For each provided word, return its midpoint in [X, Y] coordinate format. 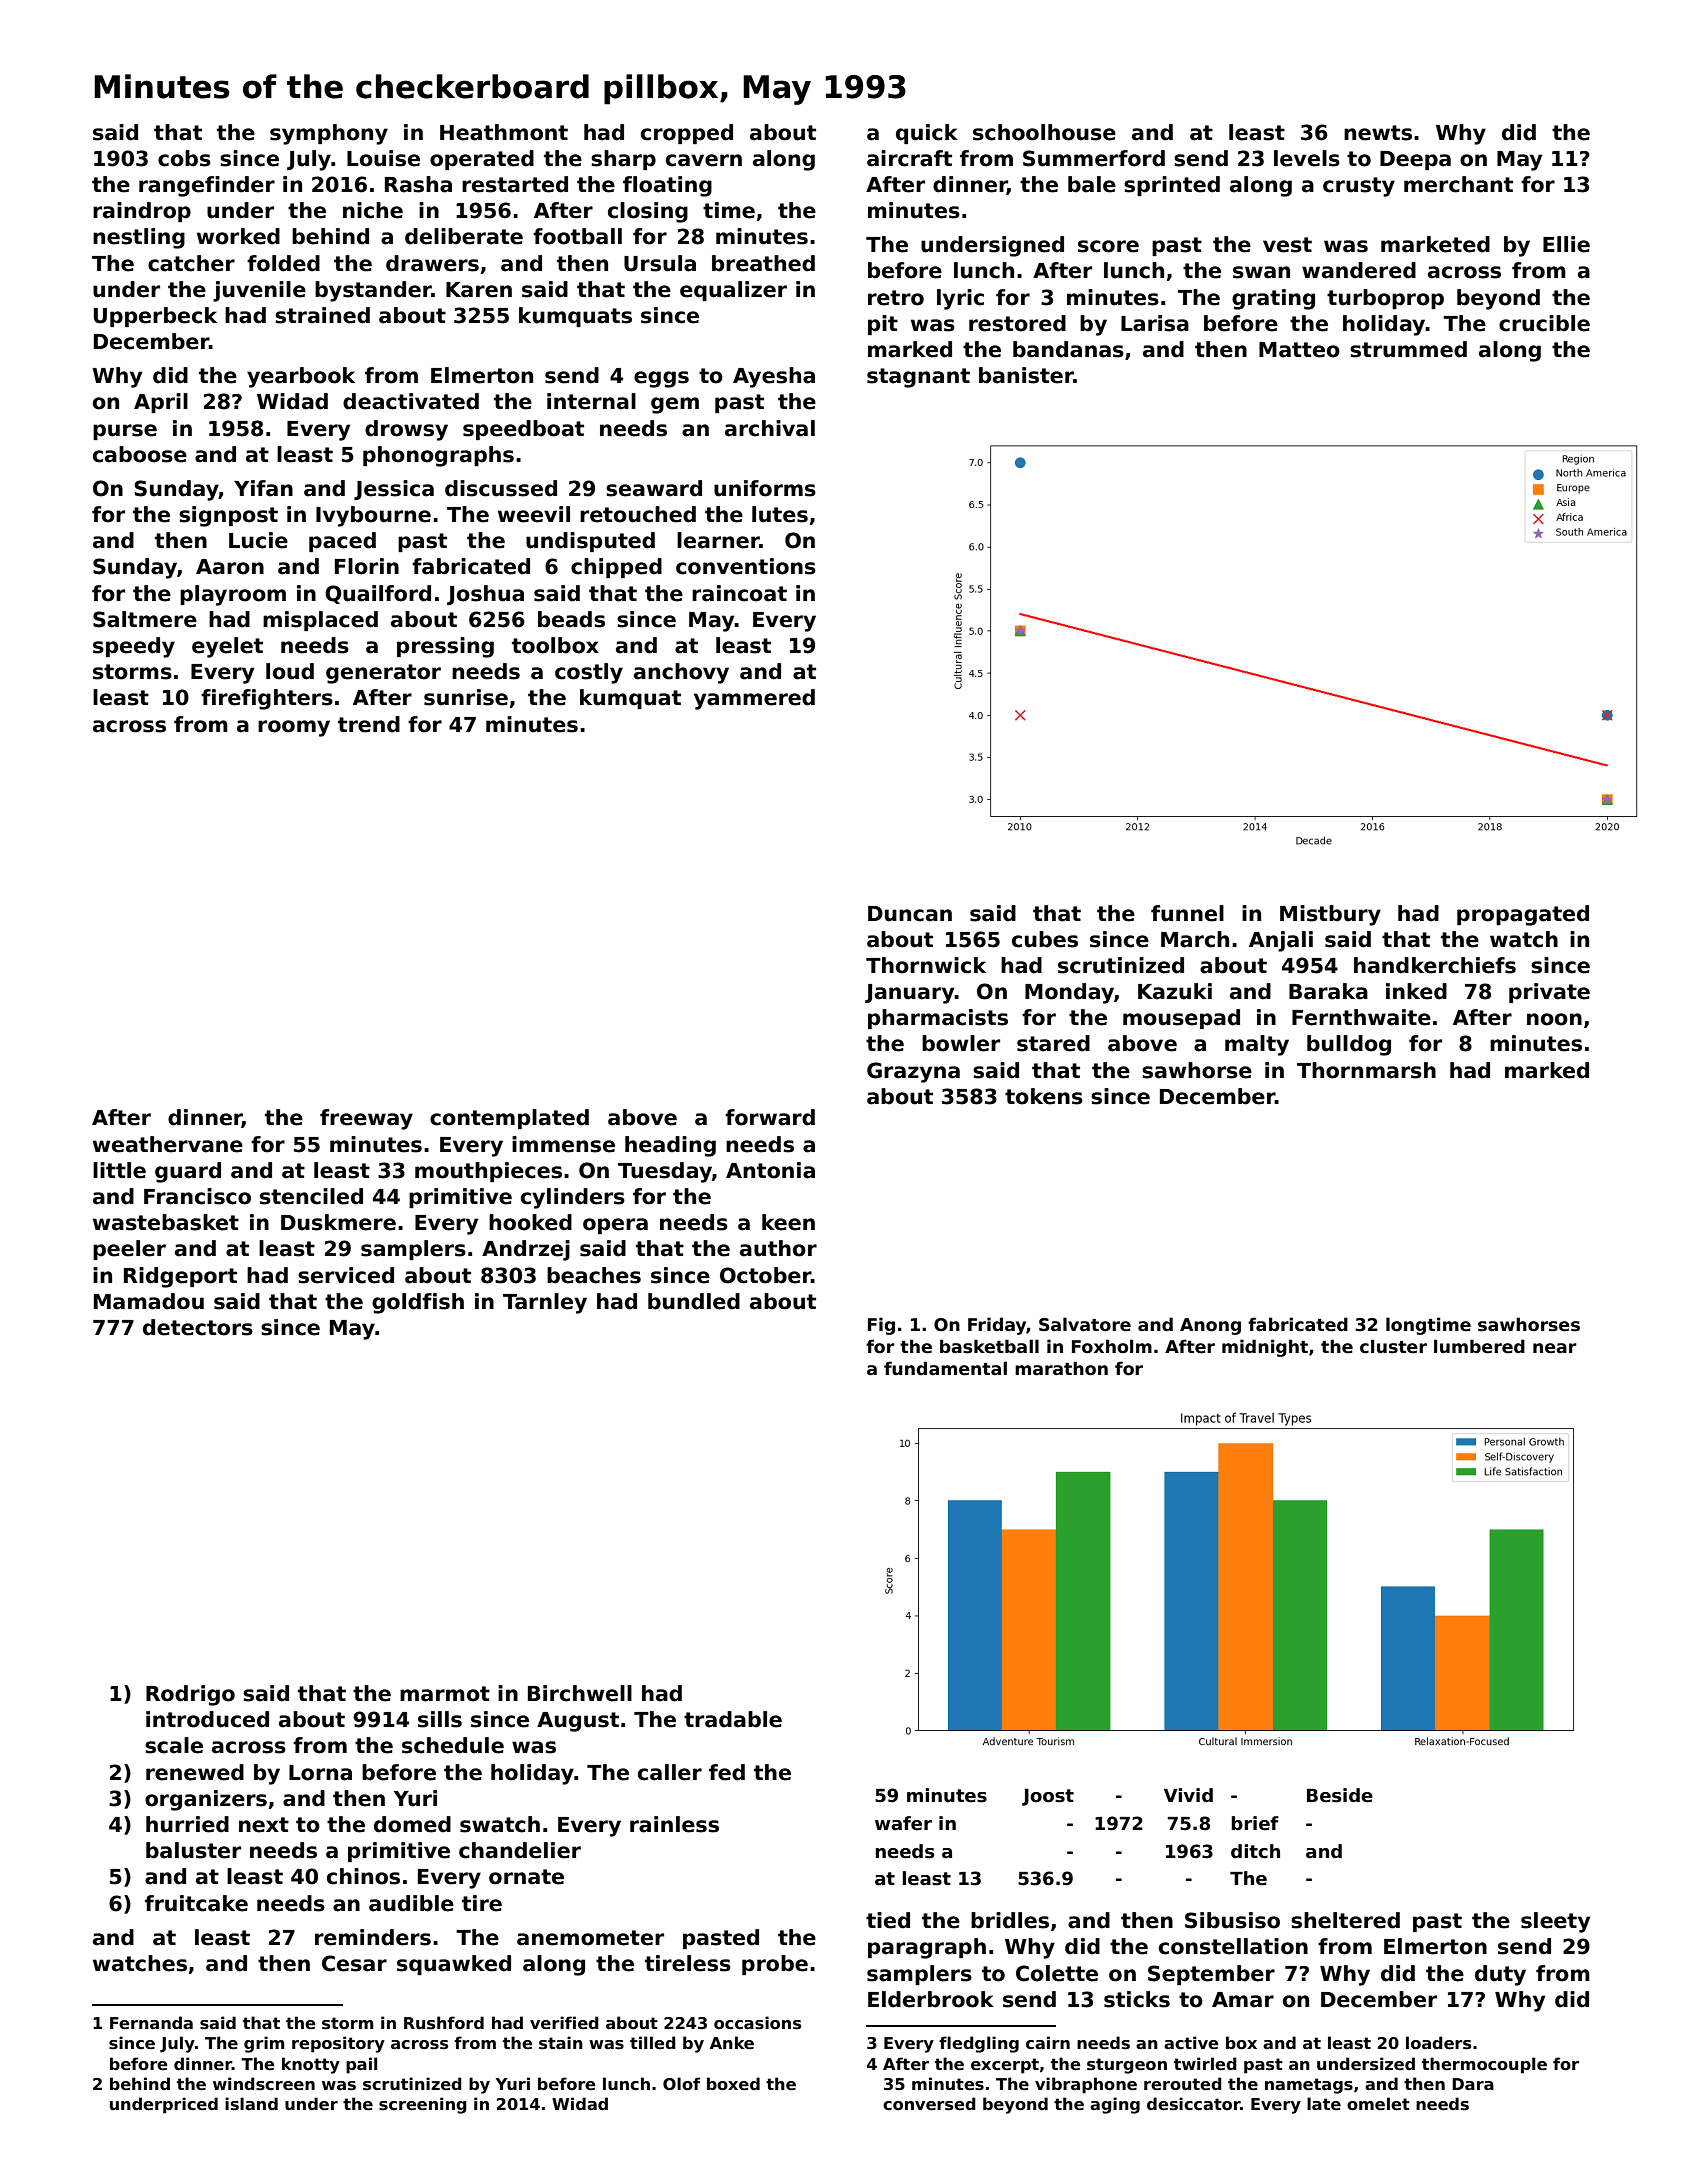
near [1555, 1348]
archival [770, 428]
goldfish [418, 1303]
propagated [1523, 915]
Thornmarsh [1366, 1070]
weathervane [168, 1144]
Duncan [910, 914]
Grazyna [913, 1072]
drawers [432, 263]
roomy [294, 728]
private [1549, 993]
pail [362, 2065]
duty [1500, 1975]
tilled [653, 2043]
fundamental [945, 1368]
